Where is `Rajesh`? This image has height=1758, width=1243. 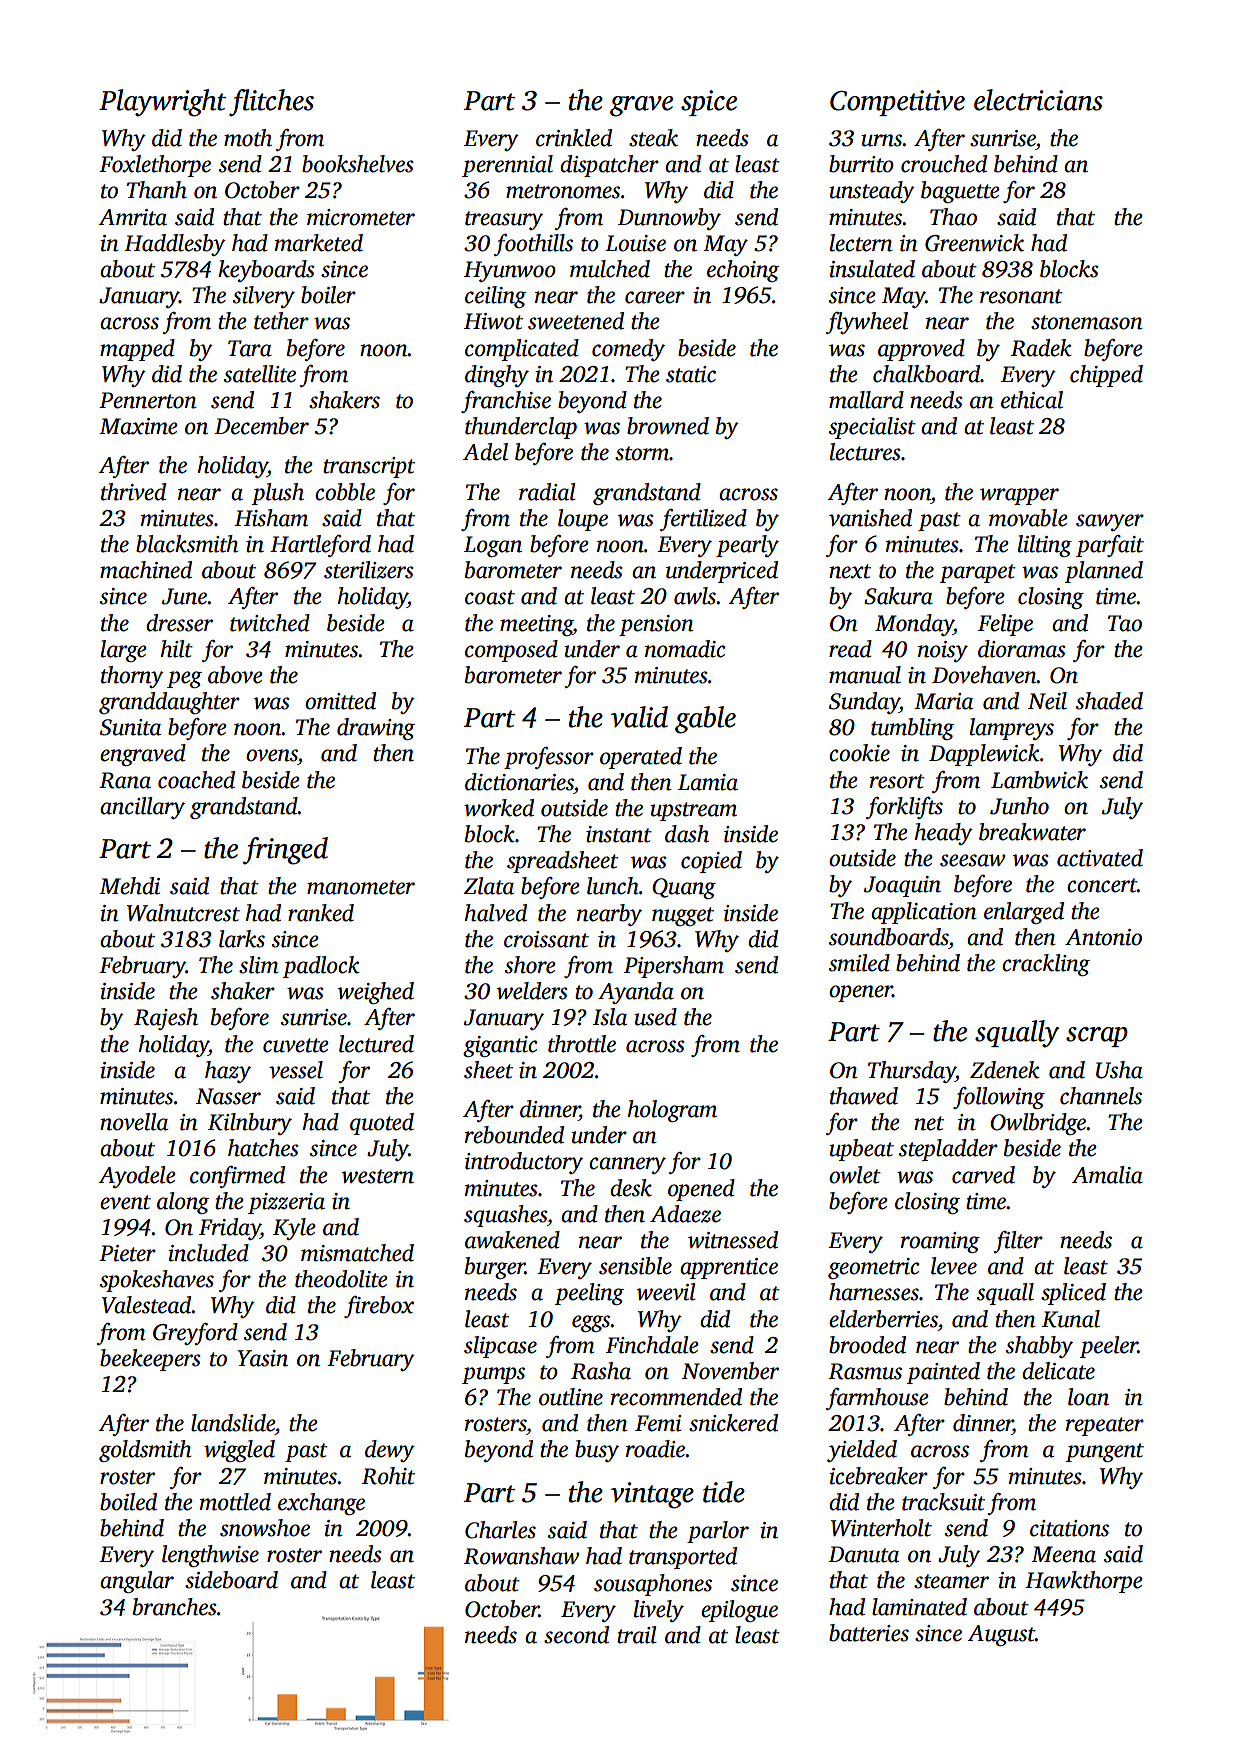 Rajesh is located at coordinates (166, 1019).
